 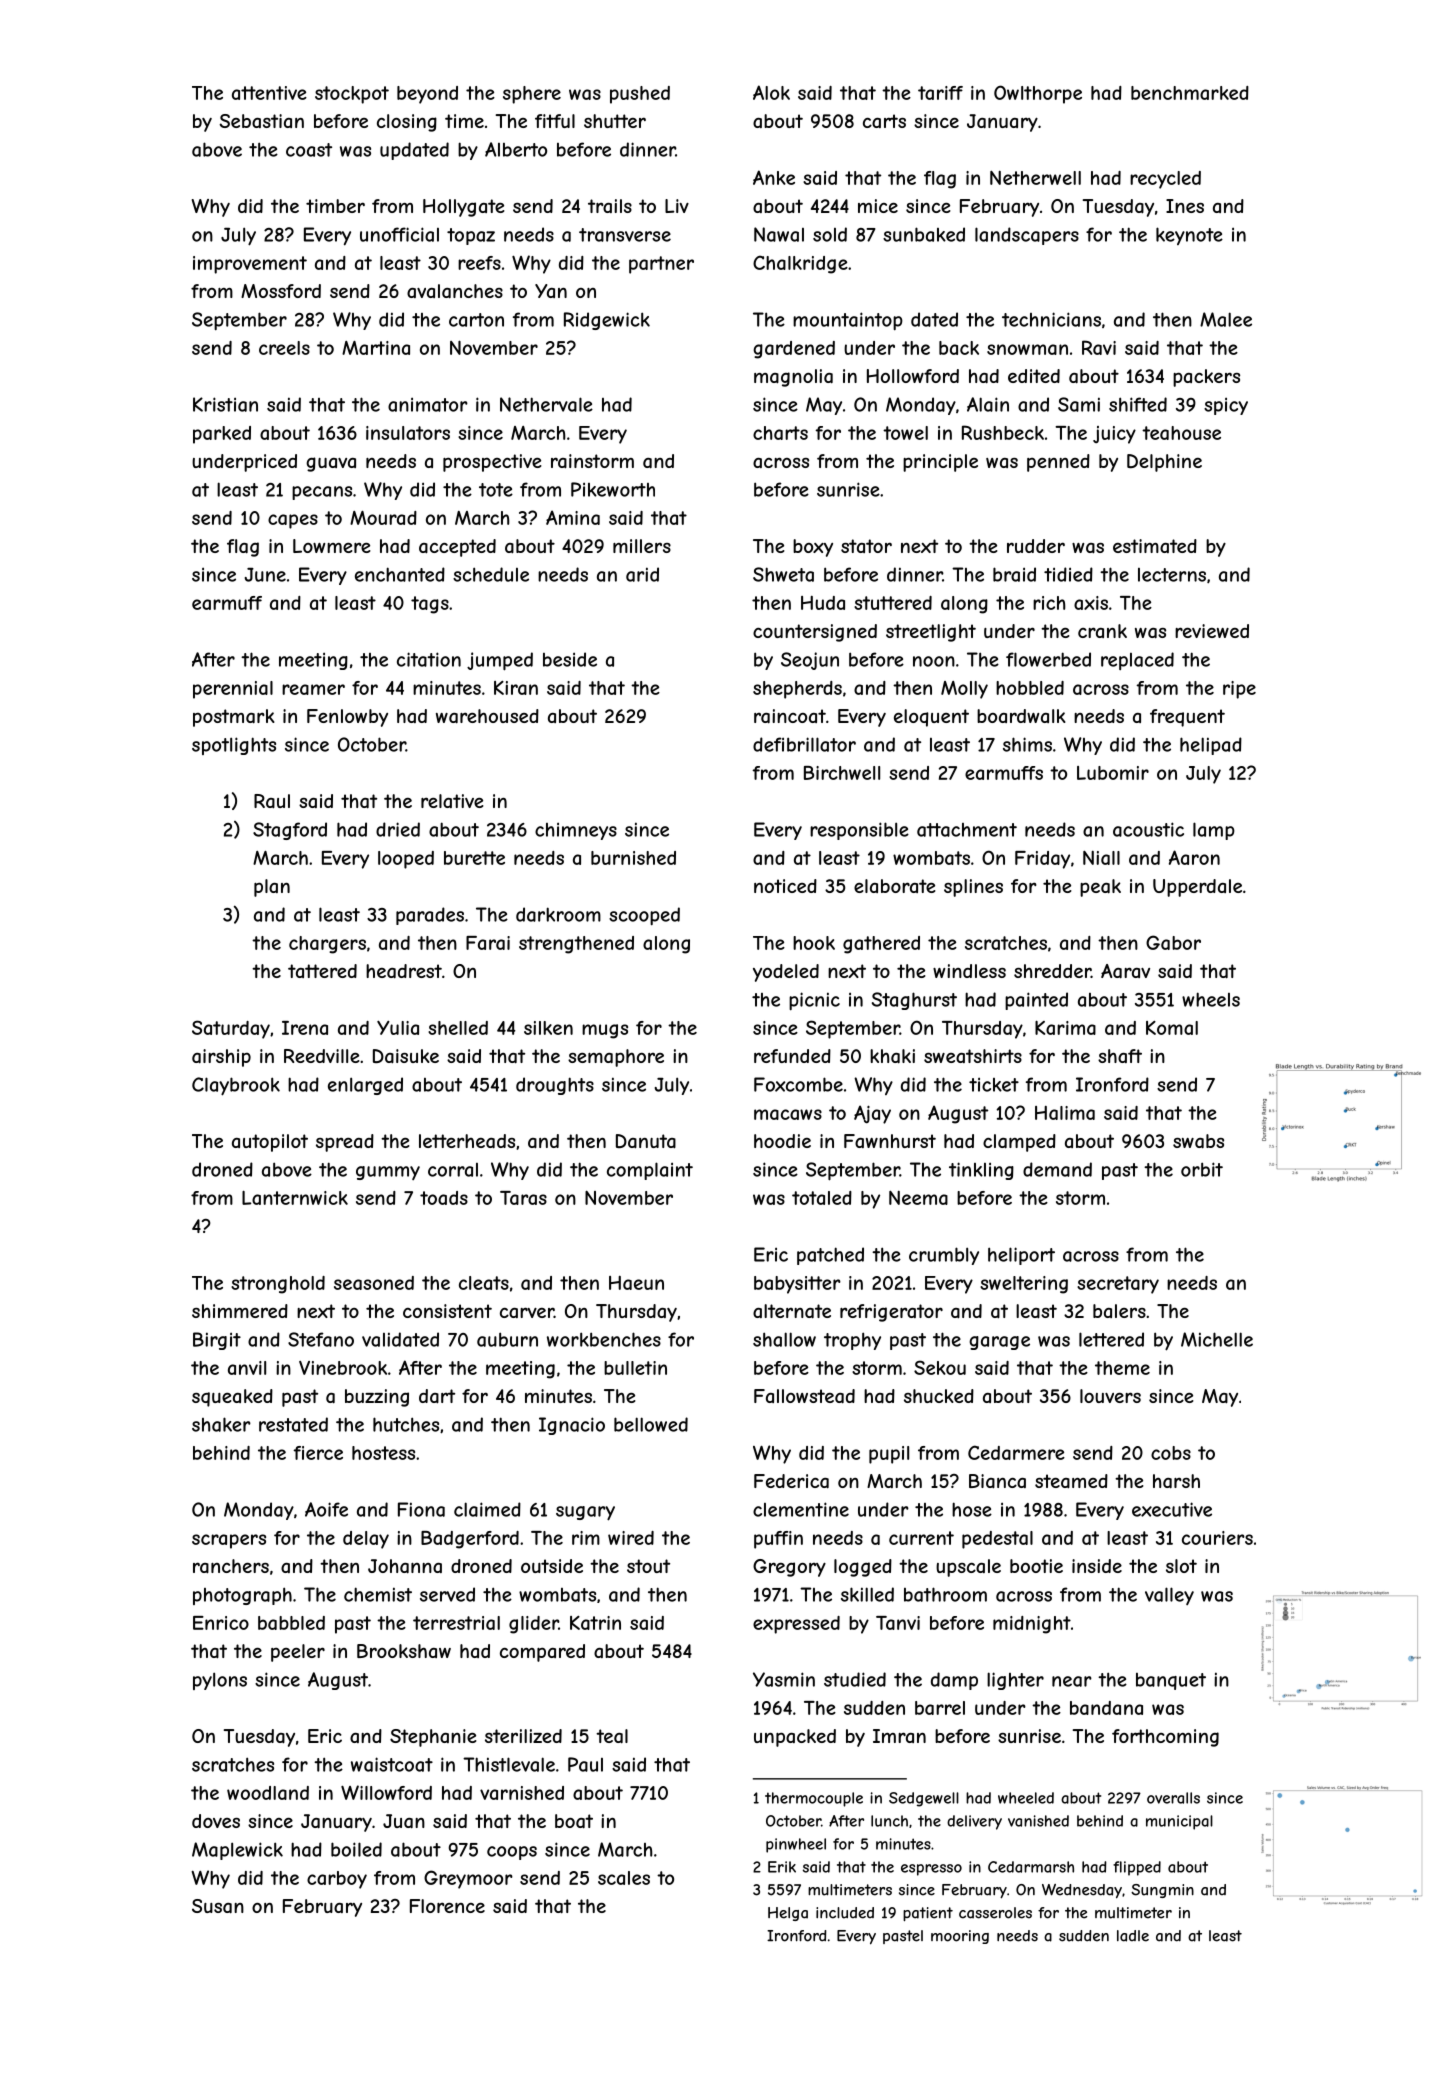 I want to click on Alok, so click(x=771, y=92).
